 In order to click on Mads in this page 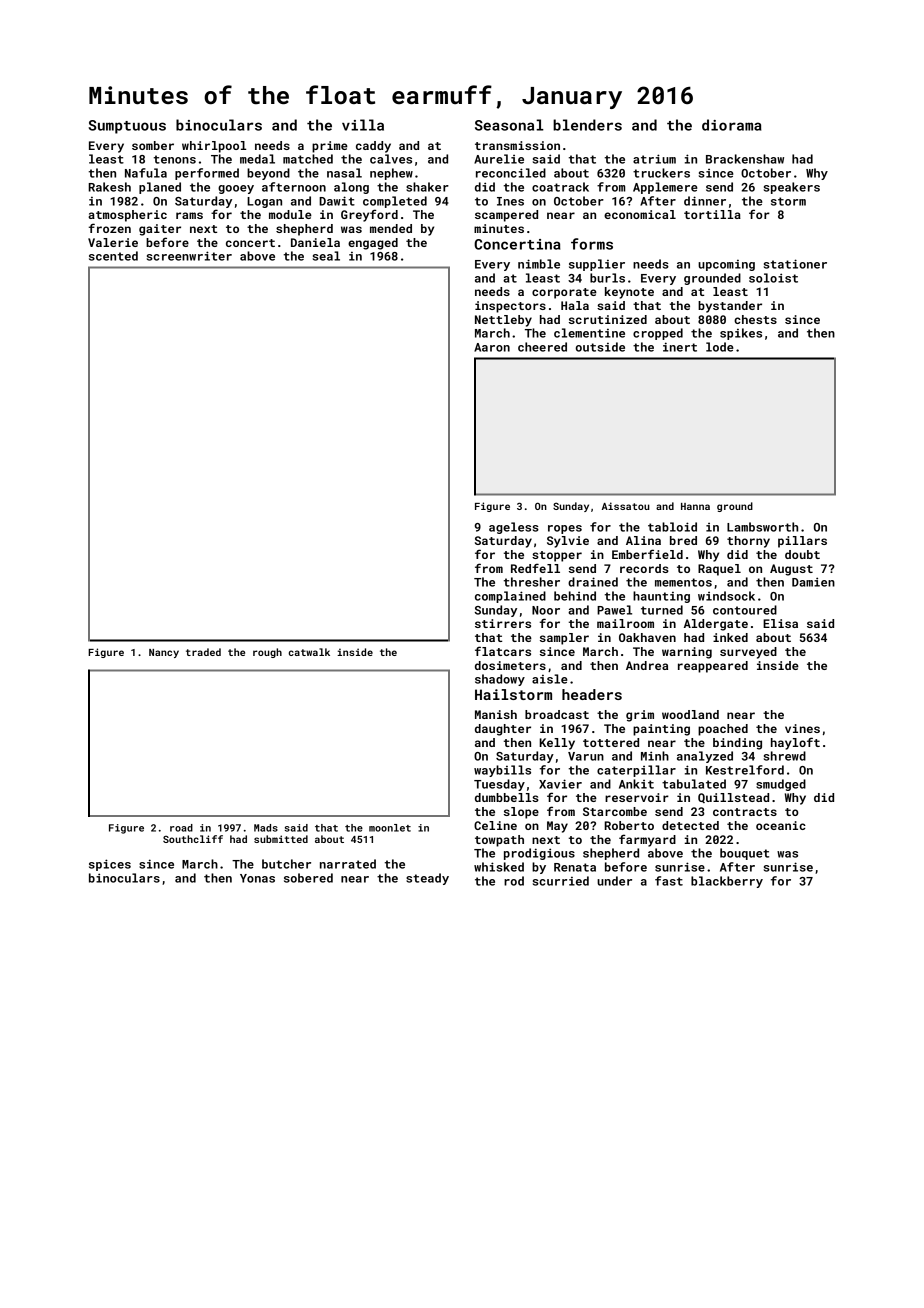, I will do `click(266, 828)`.
